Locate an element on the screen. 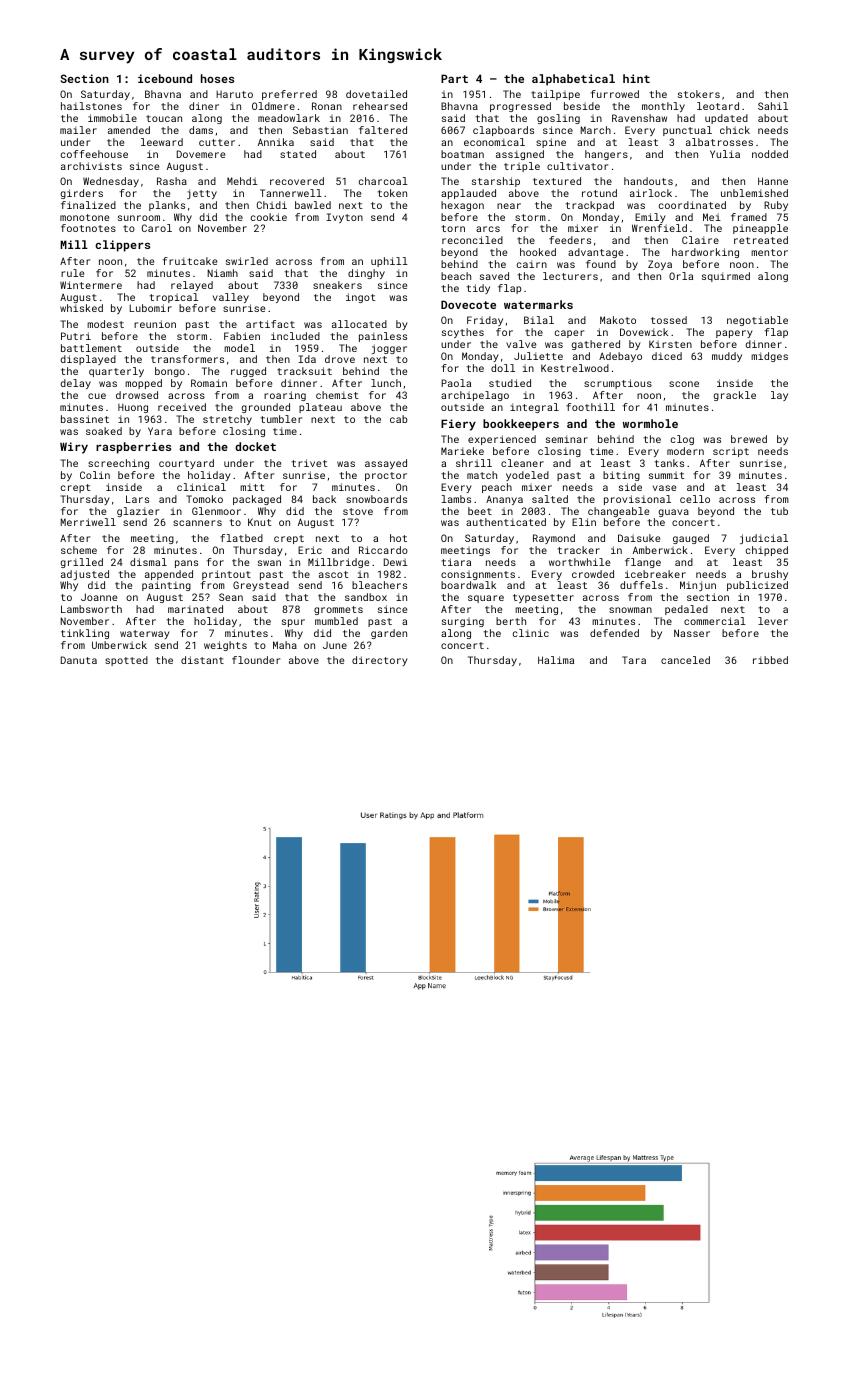 The image size is (849, 1400). dovetailed is located at coordinates (376, 94).
